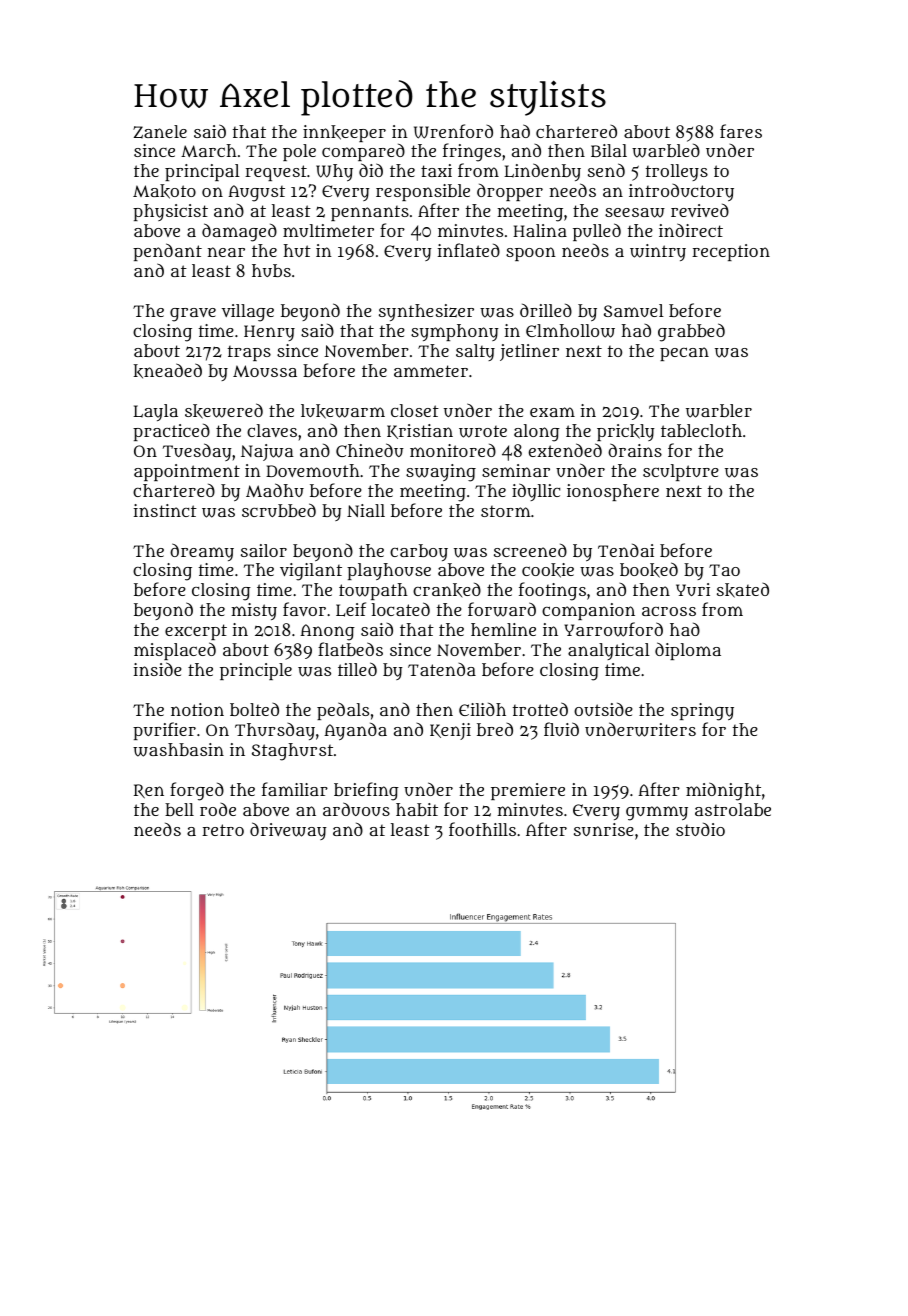  I want to click on foothills, so click(482, 829).
